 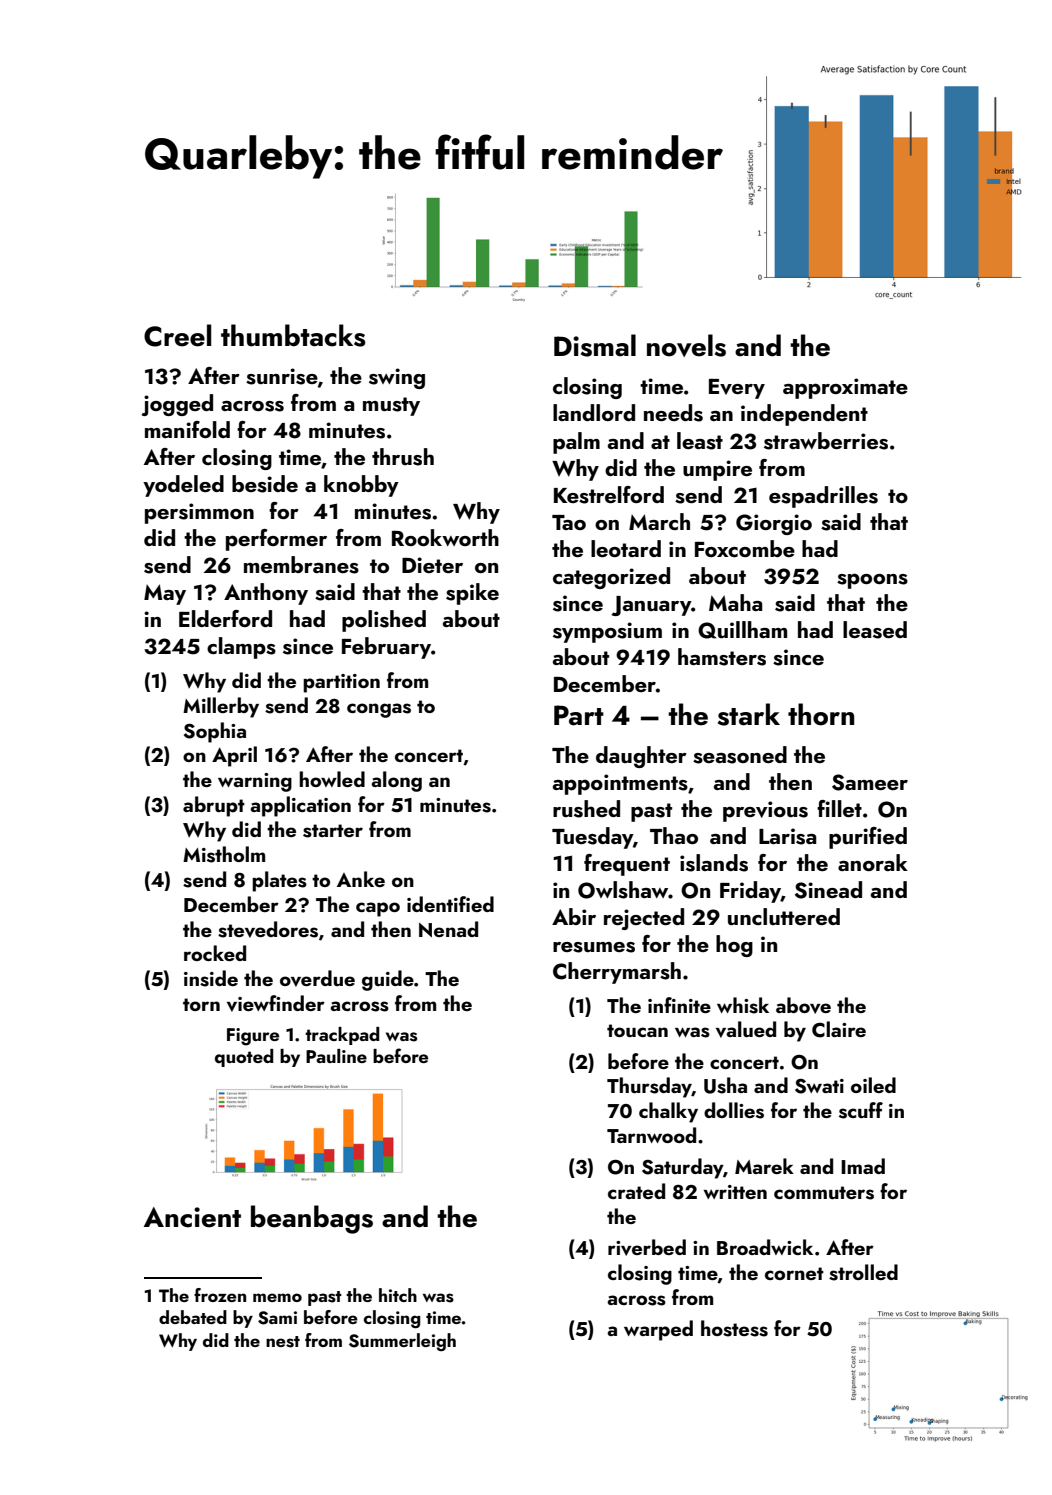 What do you see at coordinates (626, 548) in the screenshot?
I see `leotard` at bounding box center [626, 548].
